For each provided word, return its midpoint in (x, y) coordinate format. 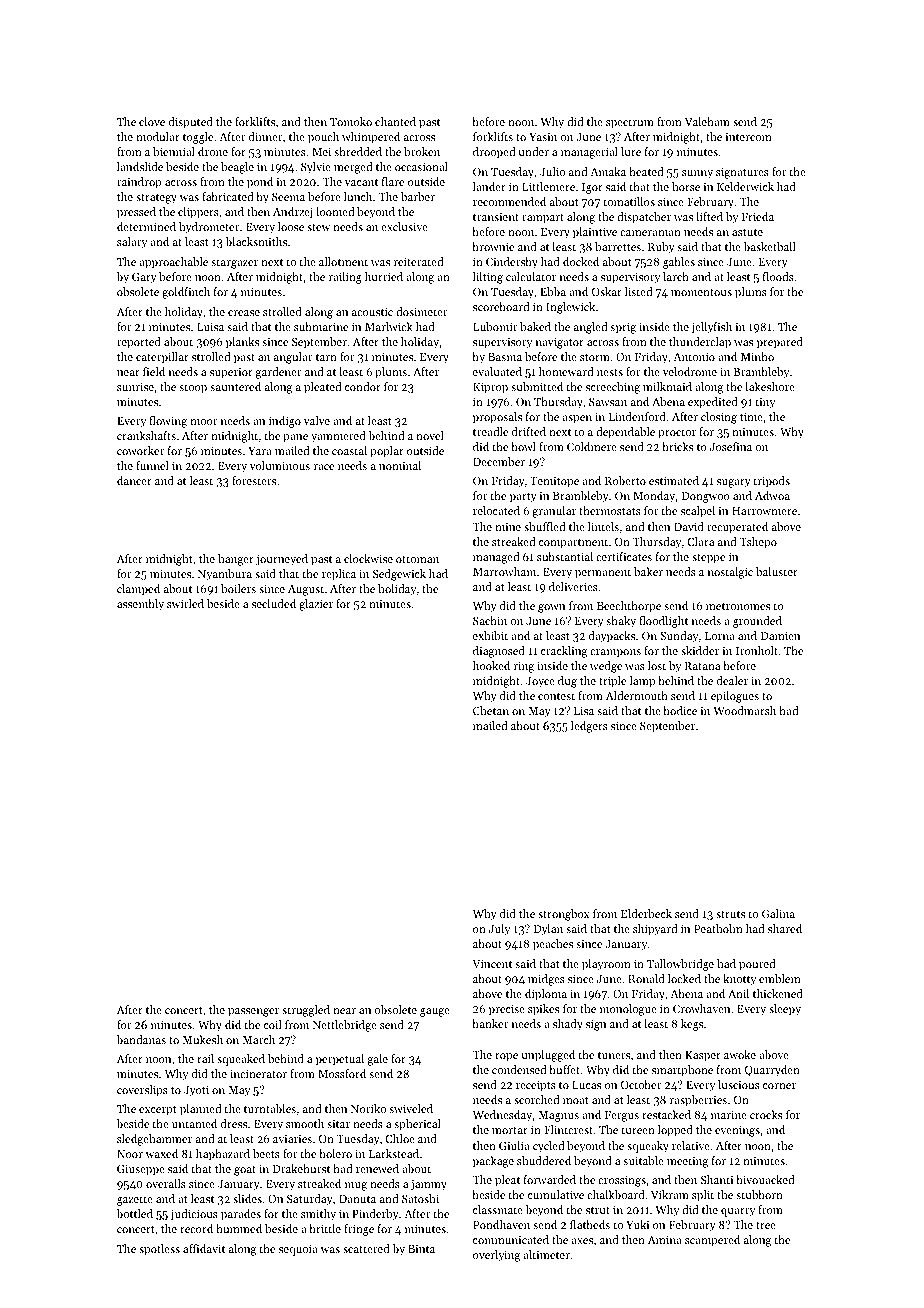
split (703, 1196)
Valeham (707, 121)
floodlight (663, 622)
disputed (191, 123)
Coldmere (592, 446)
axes (582, 1241)
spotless (159, 1250)
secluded (274, 603)
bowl (523, 446)
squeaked (241, 1060)
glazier (316, 605)
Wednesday (502, 1116)
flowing (168, 422)
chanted (395, 121)
